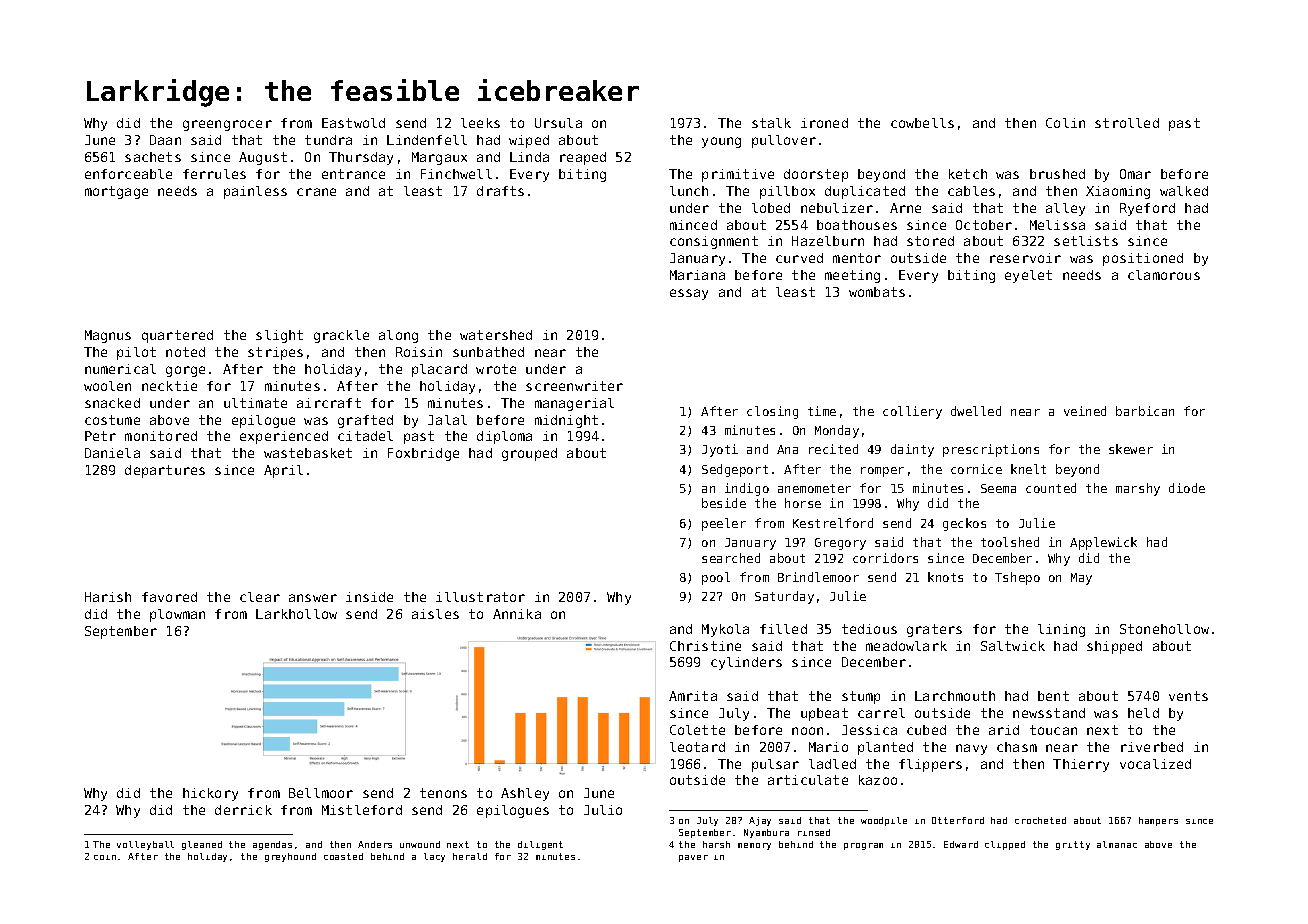 This screenshot has width=1308, height=924. I want to click on stripes, so click(275, 353).
